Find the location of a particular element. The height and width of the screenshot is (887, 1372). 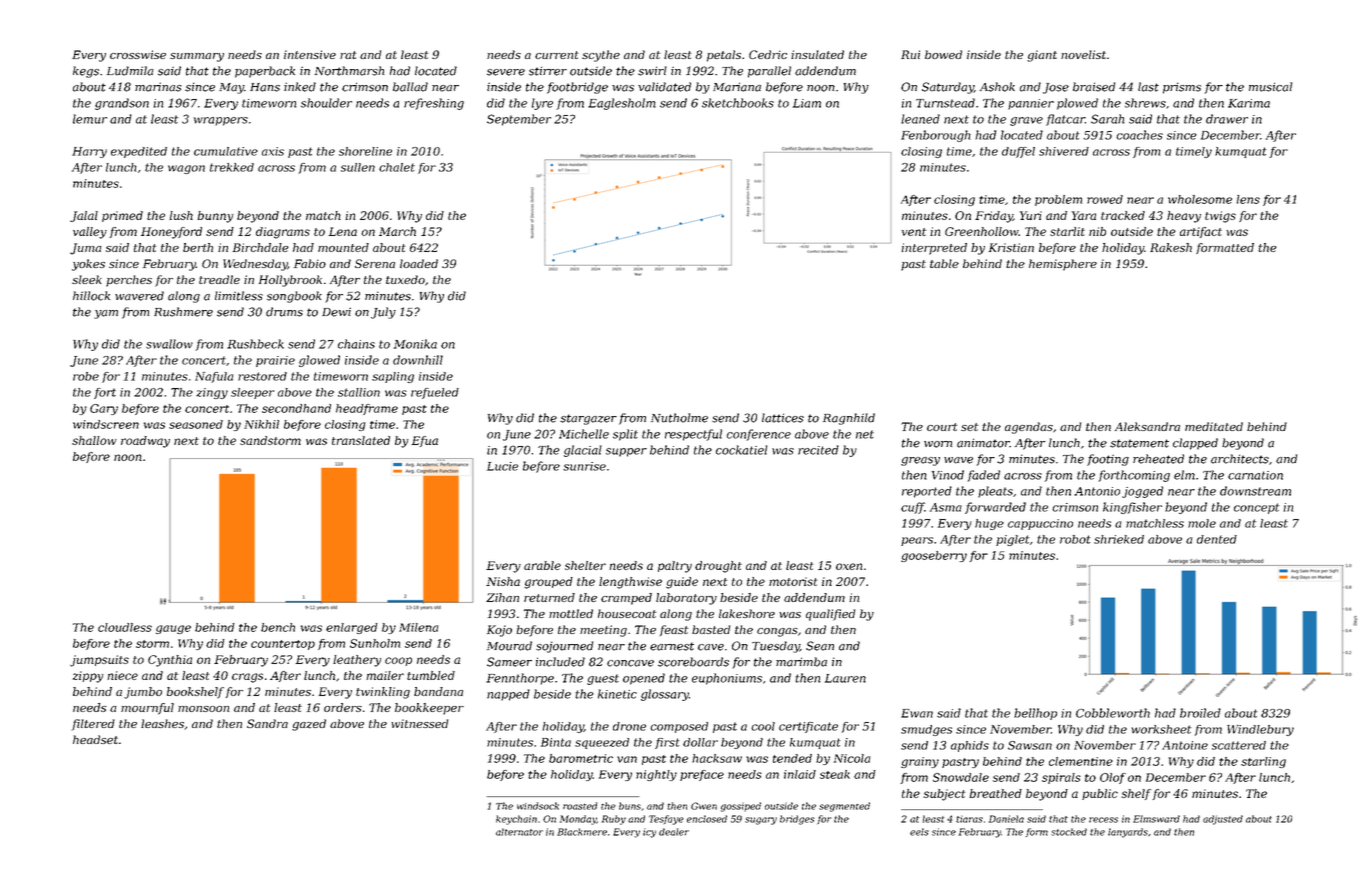

loaded is located at coordinates (419, 263).
